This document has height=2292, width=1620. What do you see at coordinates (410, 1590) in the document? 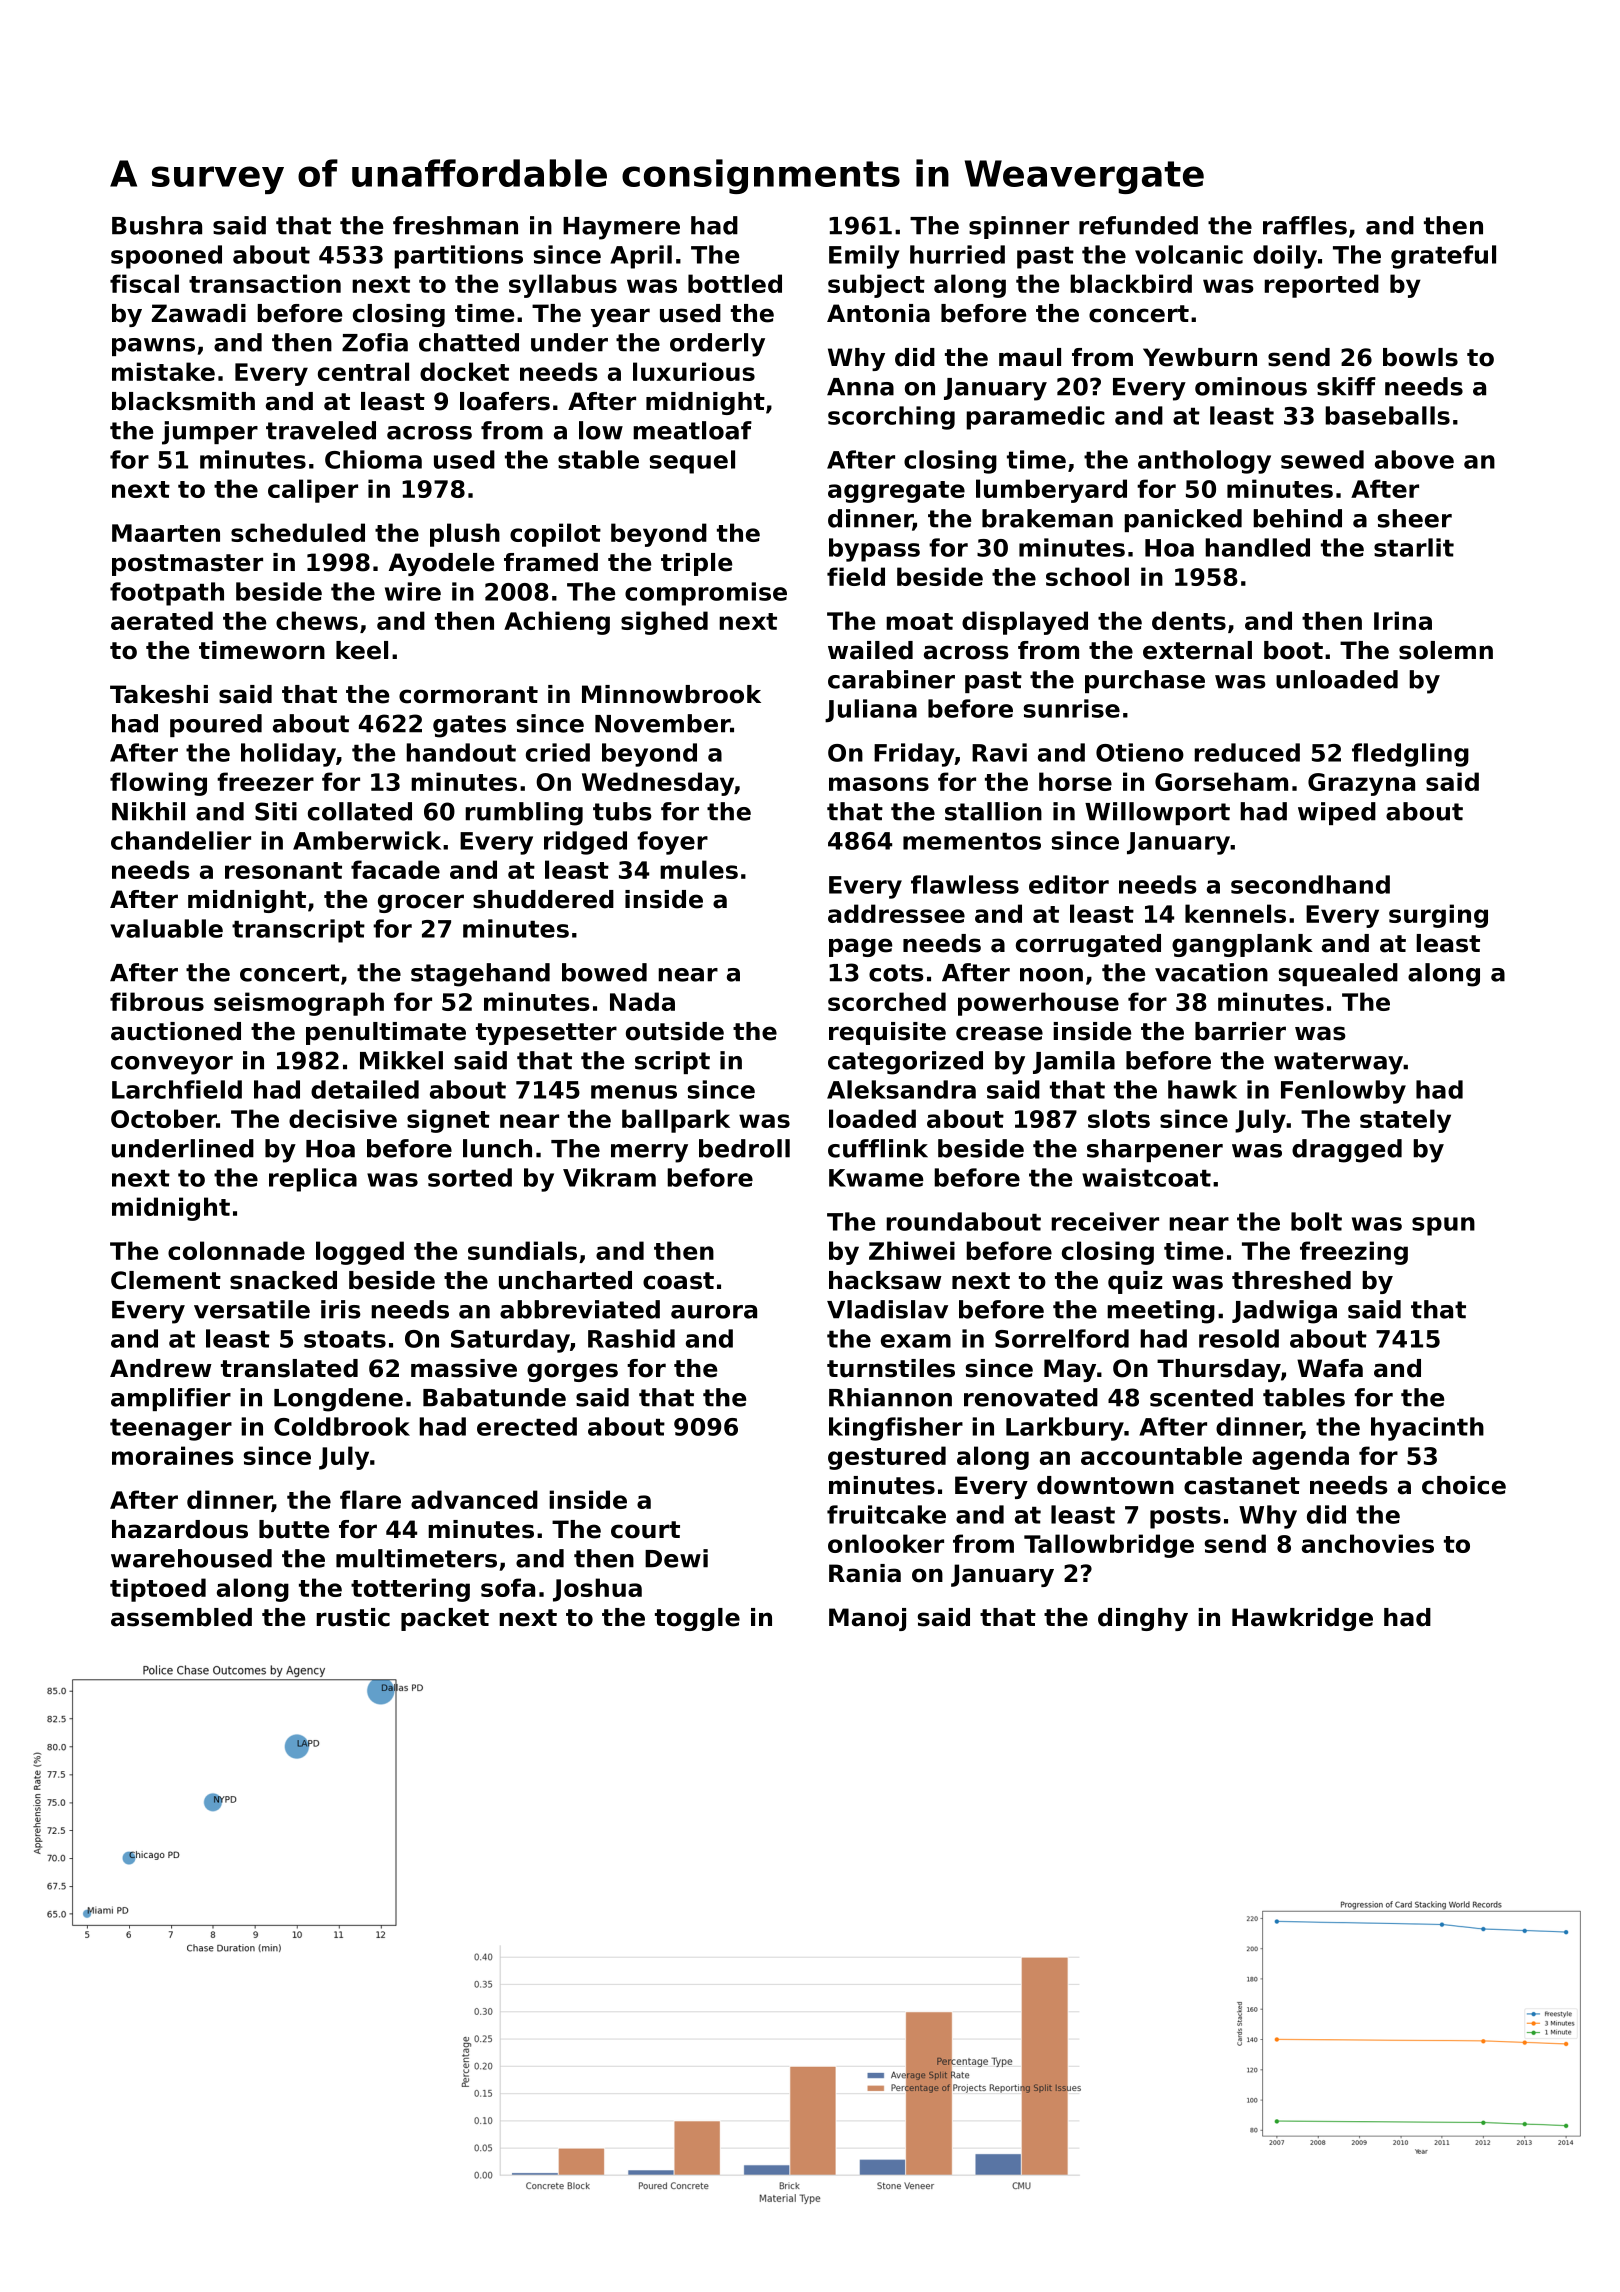
I see `tottering` at bounding box center [410, 1590].
